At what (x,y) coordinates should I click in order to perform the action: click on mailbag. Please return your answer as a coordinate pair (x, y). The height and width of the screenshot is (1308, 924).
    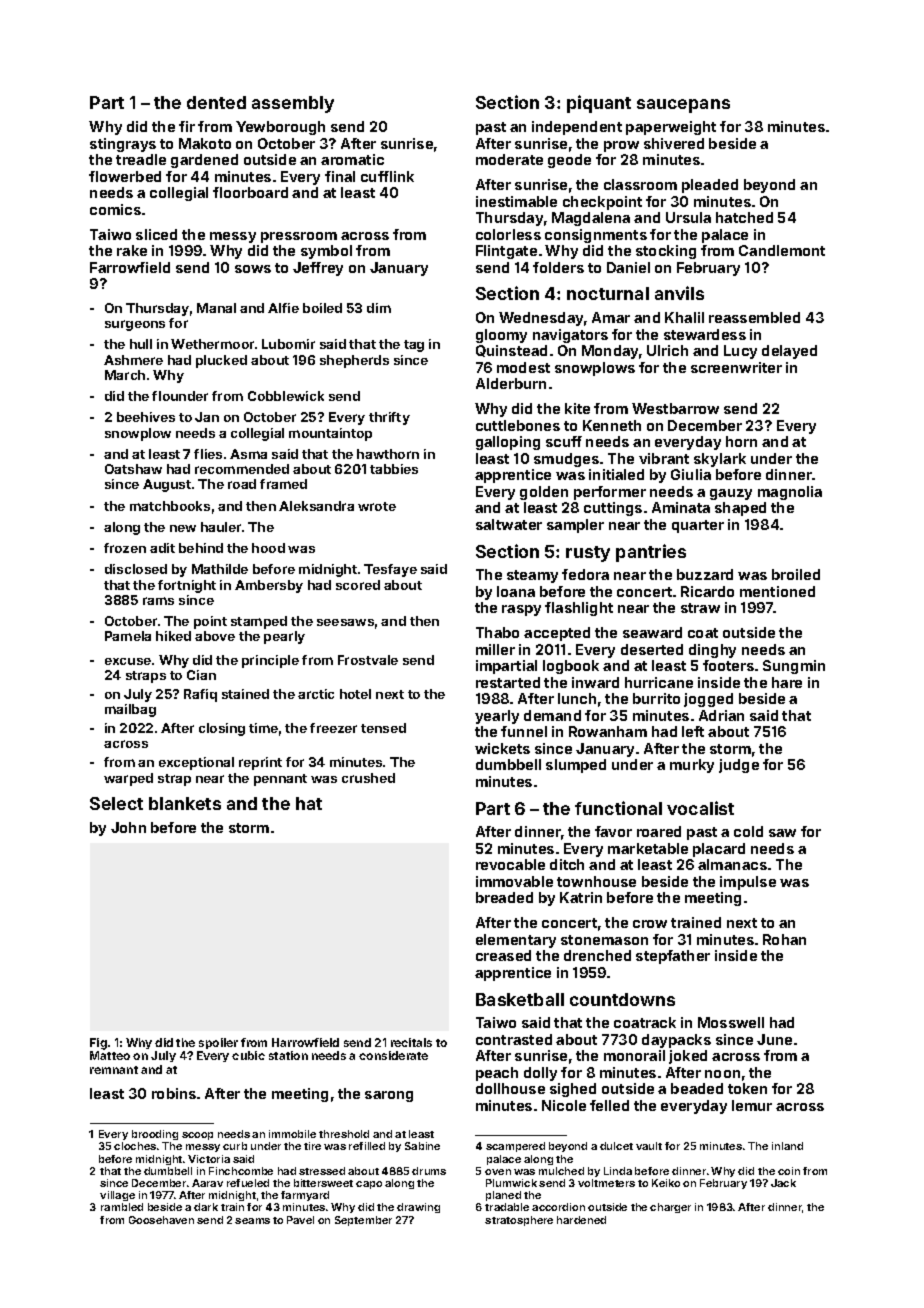
    Looking at the image, I should click on (130, 710).
